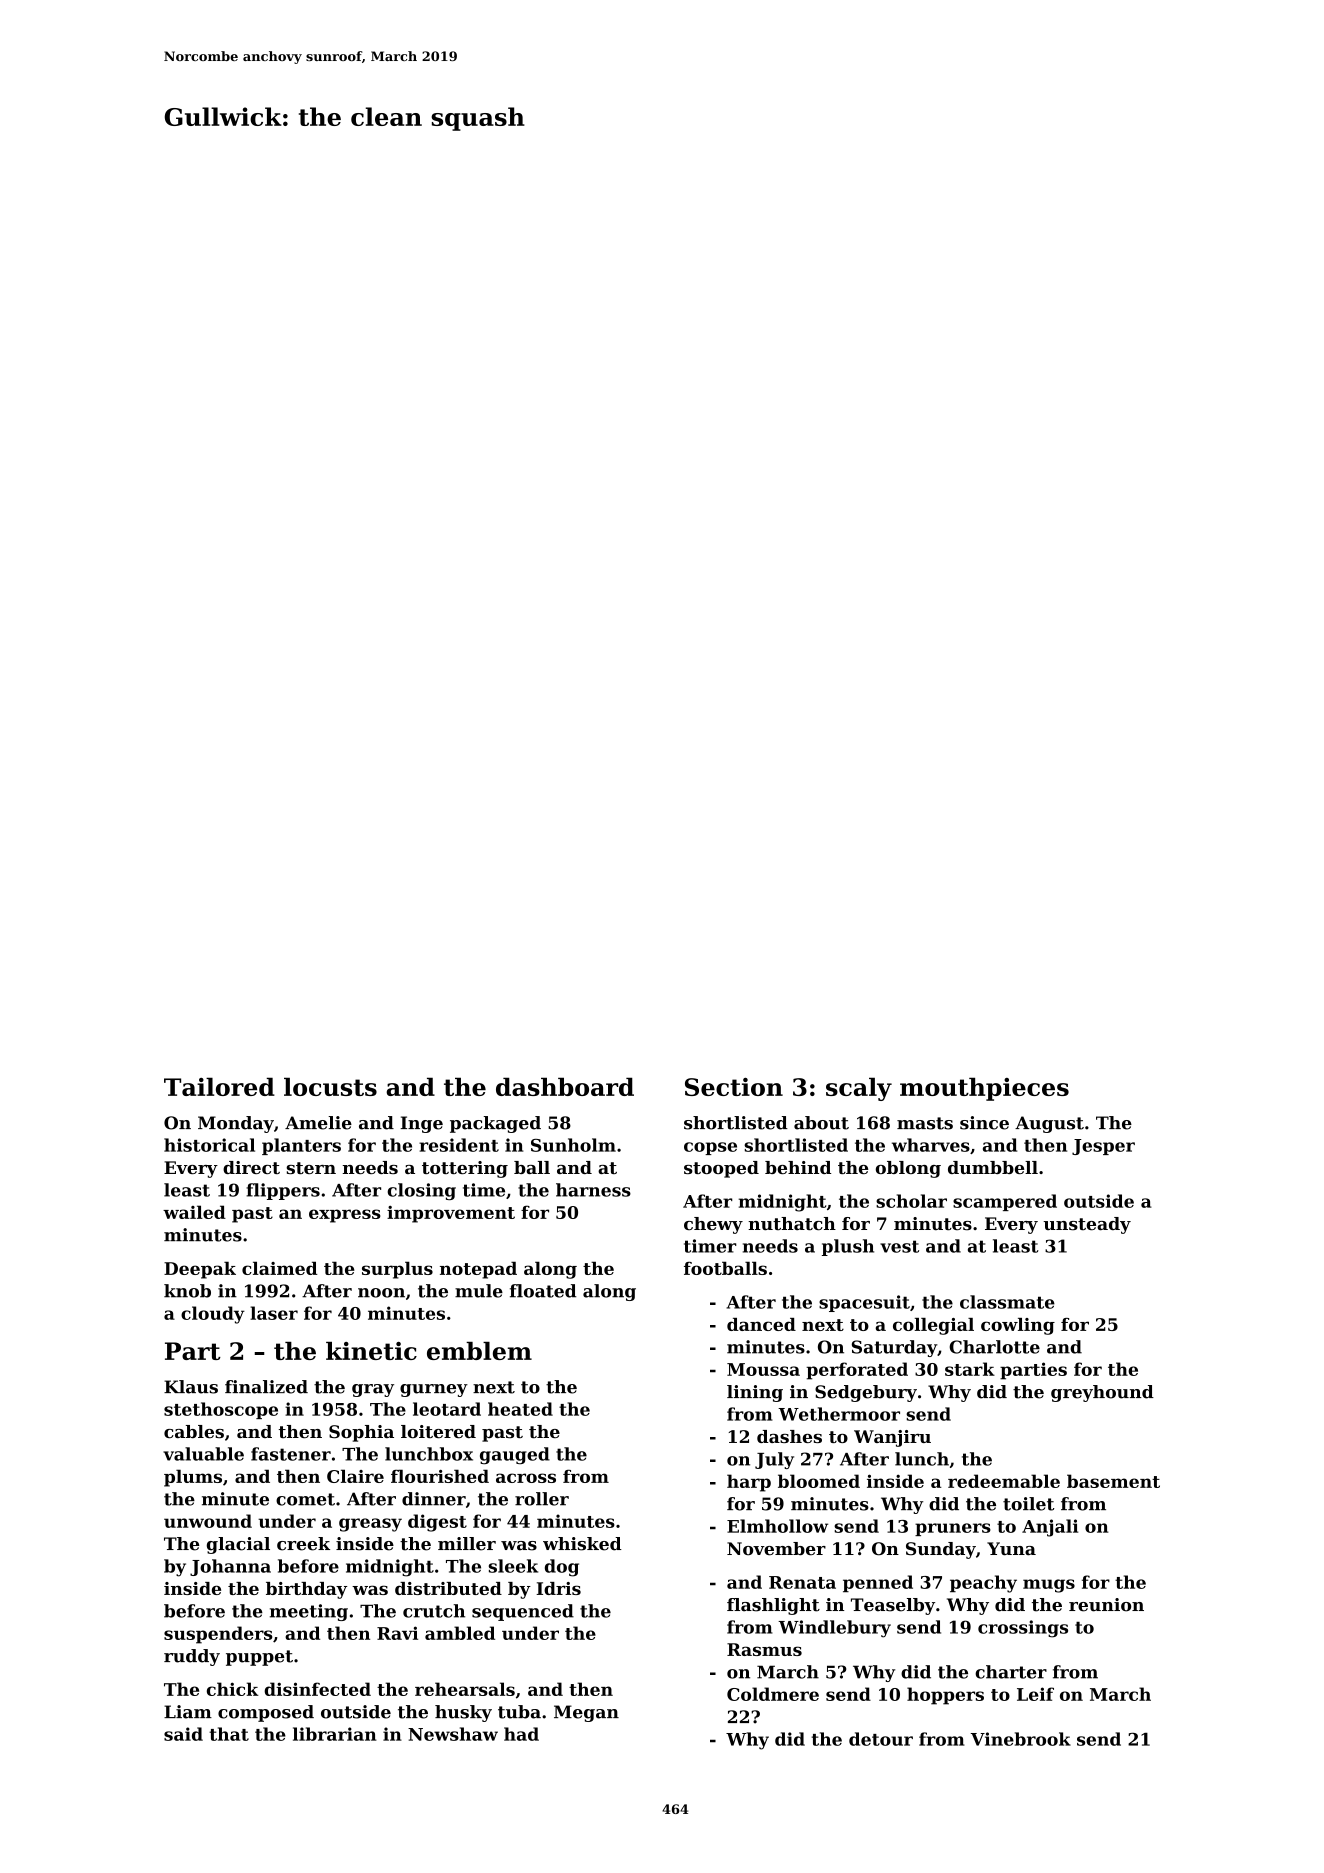 This screenshot has width=1324, height=1873. What do you see at coordinates (582, 1544) in the screenshot?
I see `whisked` at bounding box center [582, 1544].
